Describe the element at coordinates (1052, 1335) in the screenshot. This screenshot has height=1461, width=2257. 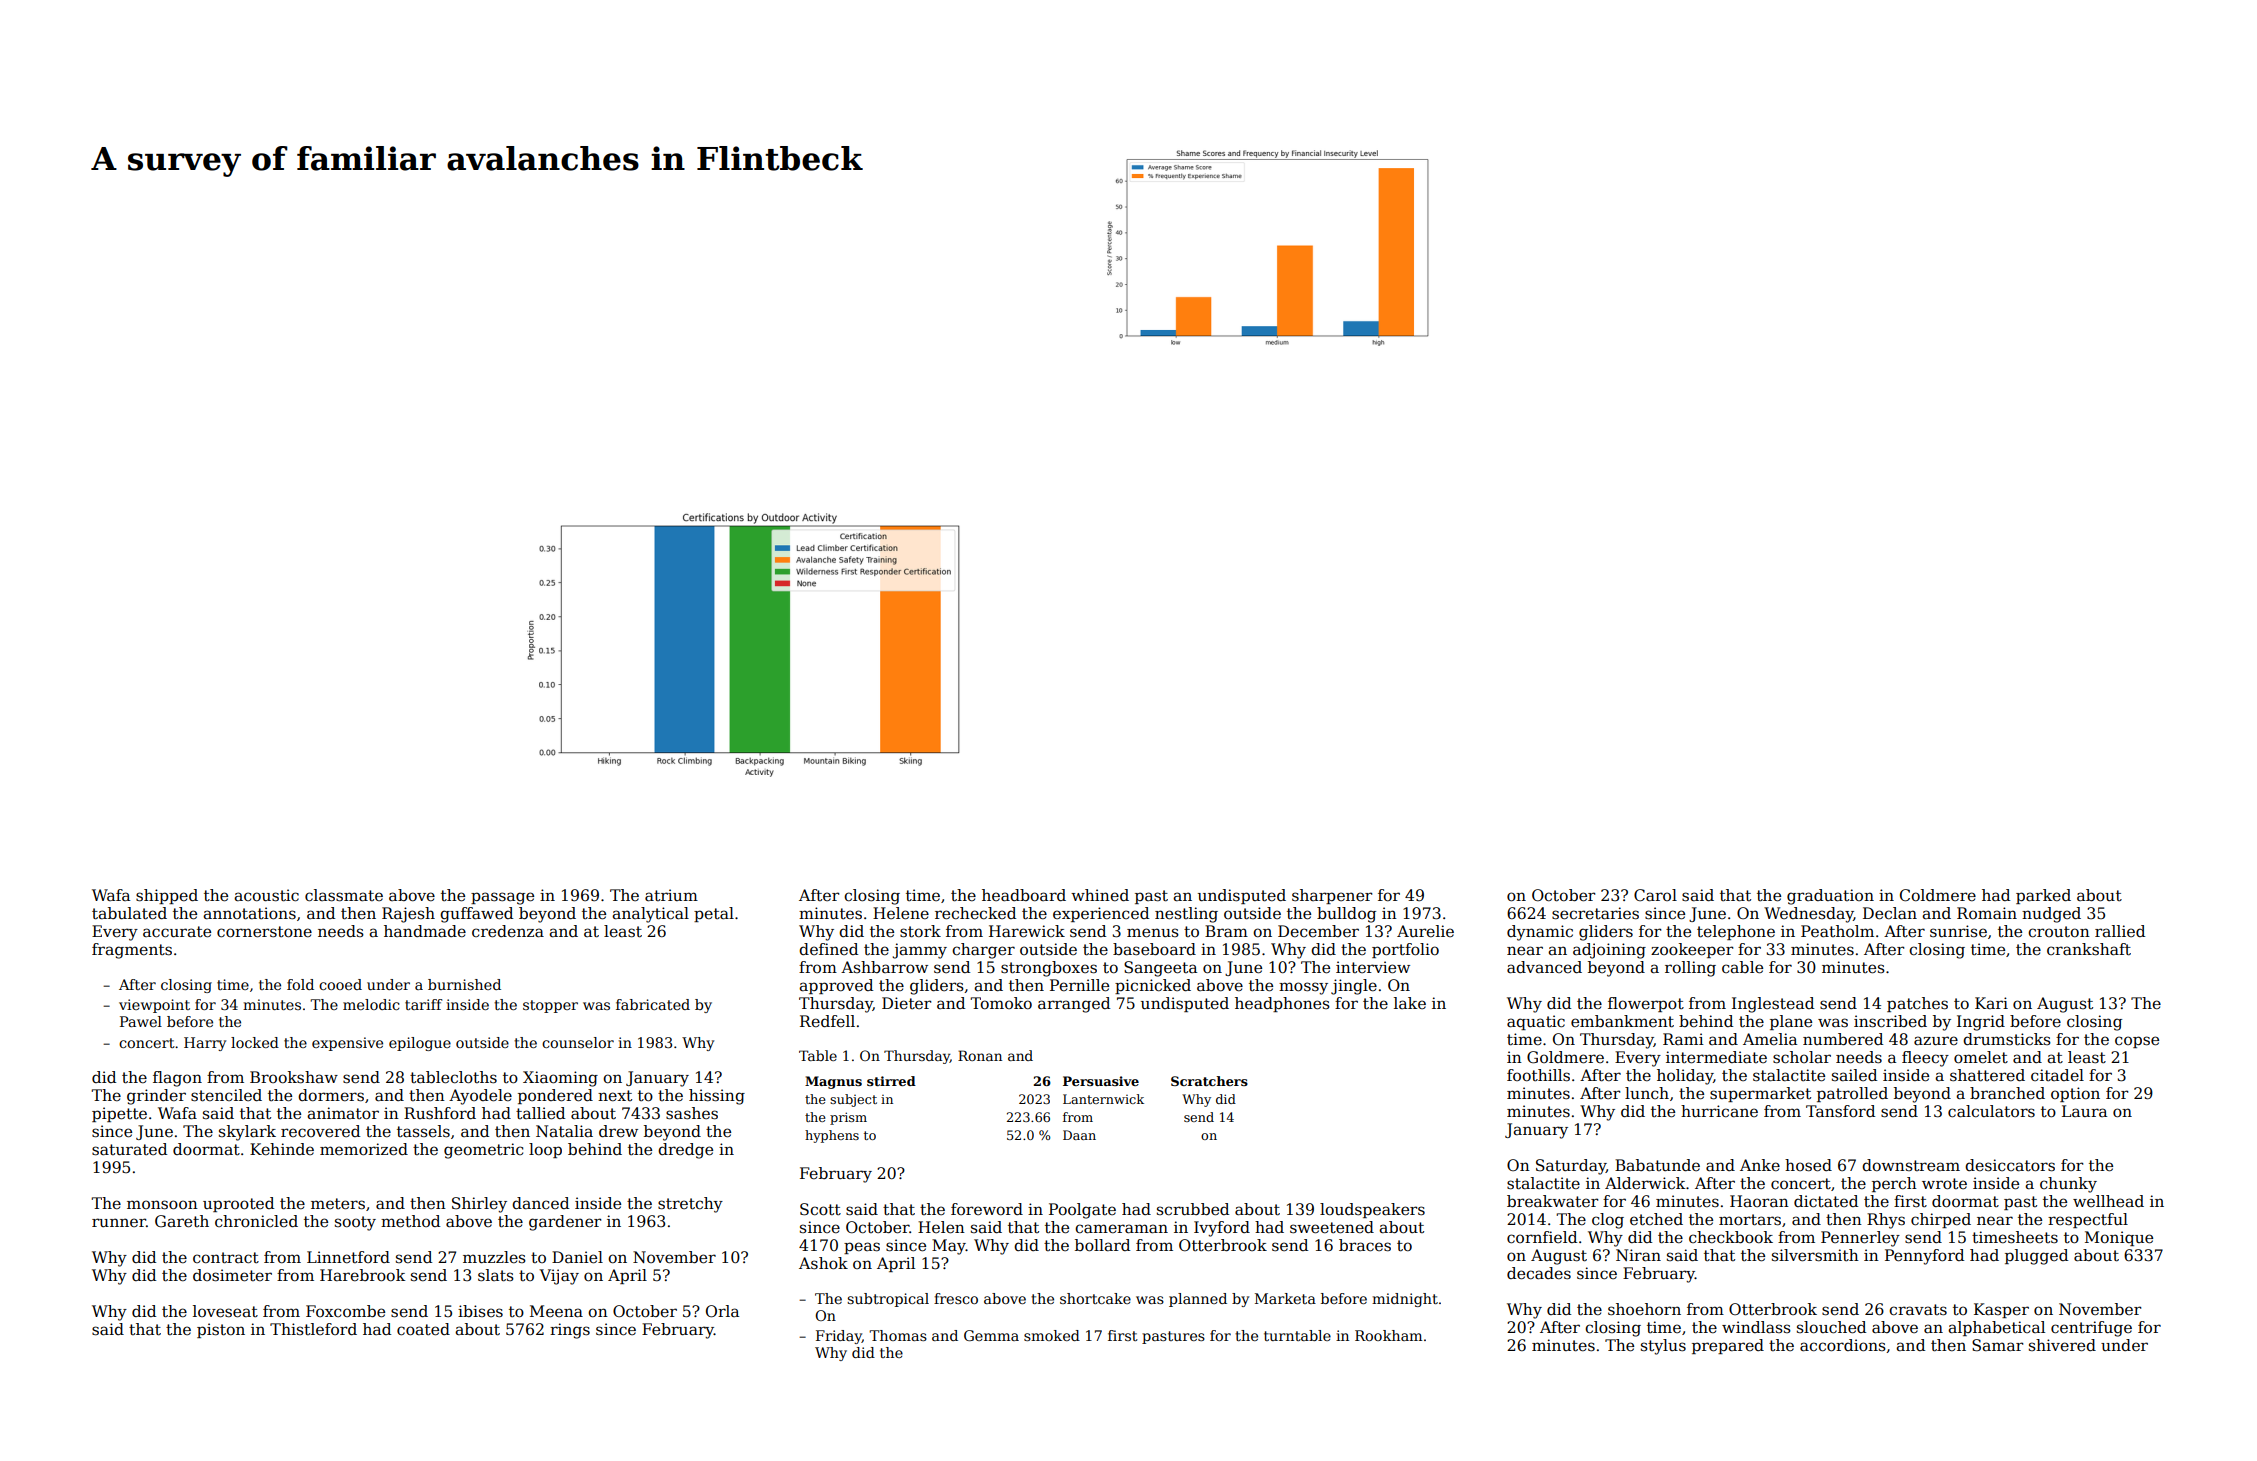
I see `smoked` at that location.
